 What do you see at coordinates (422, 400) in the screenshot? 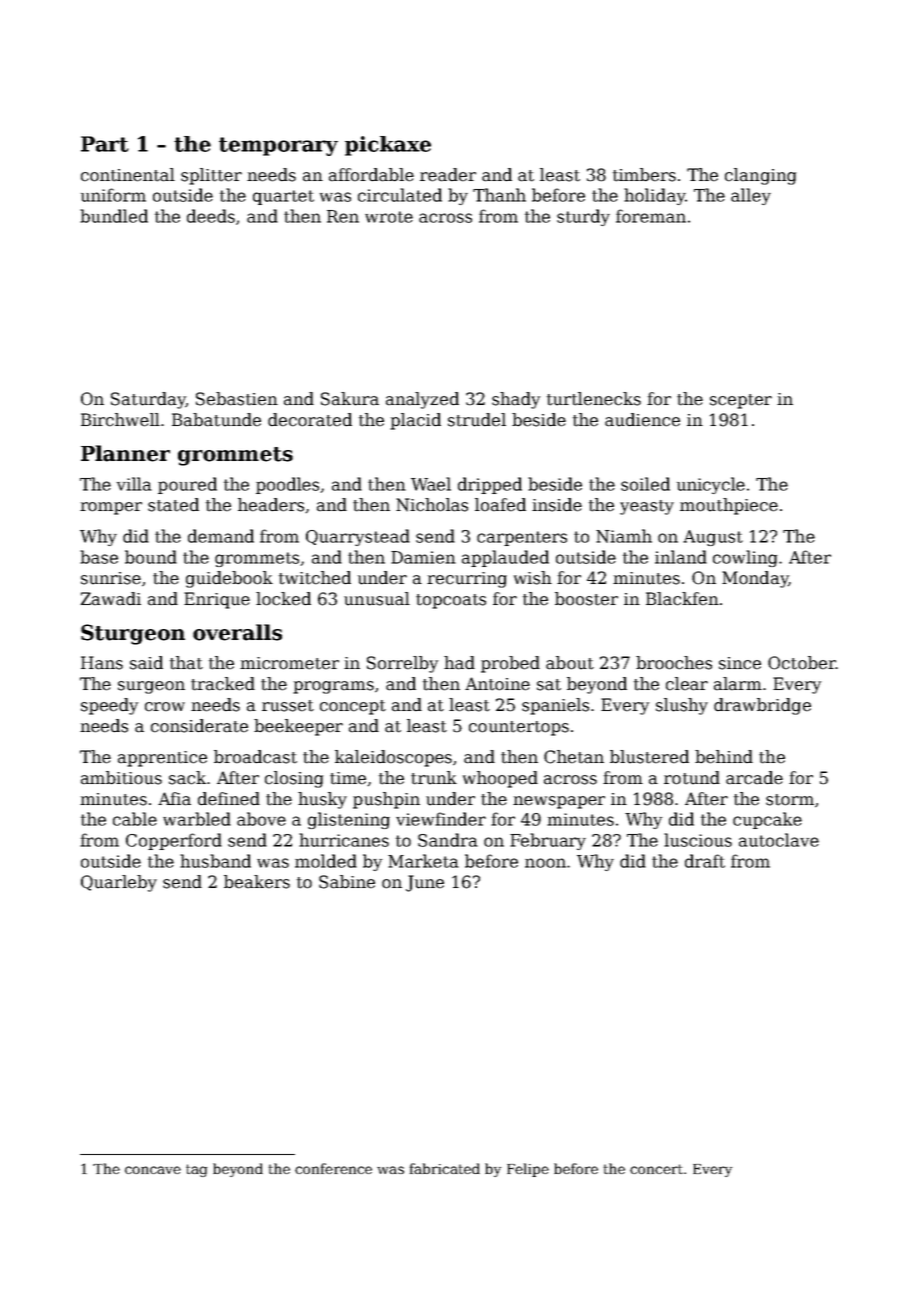
I see `analyzed` at bounding box center [422, 400].
